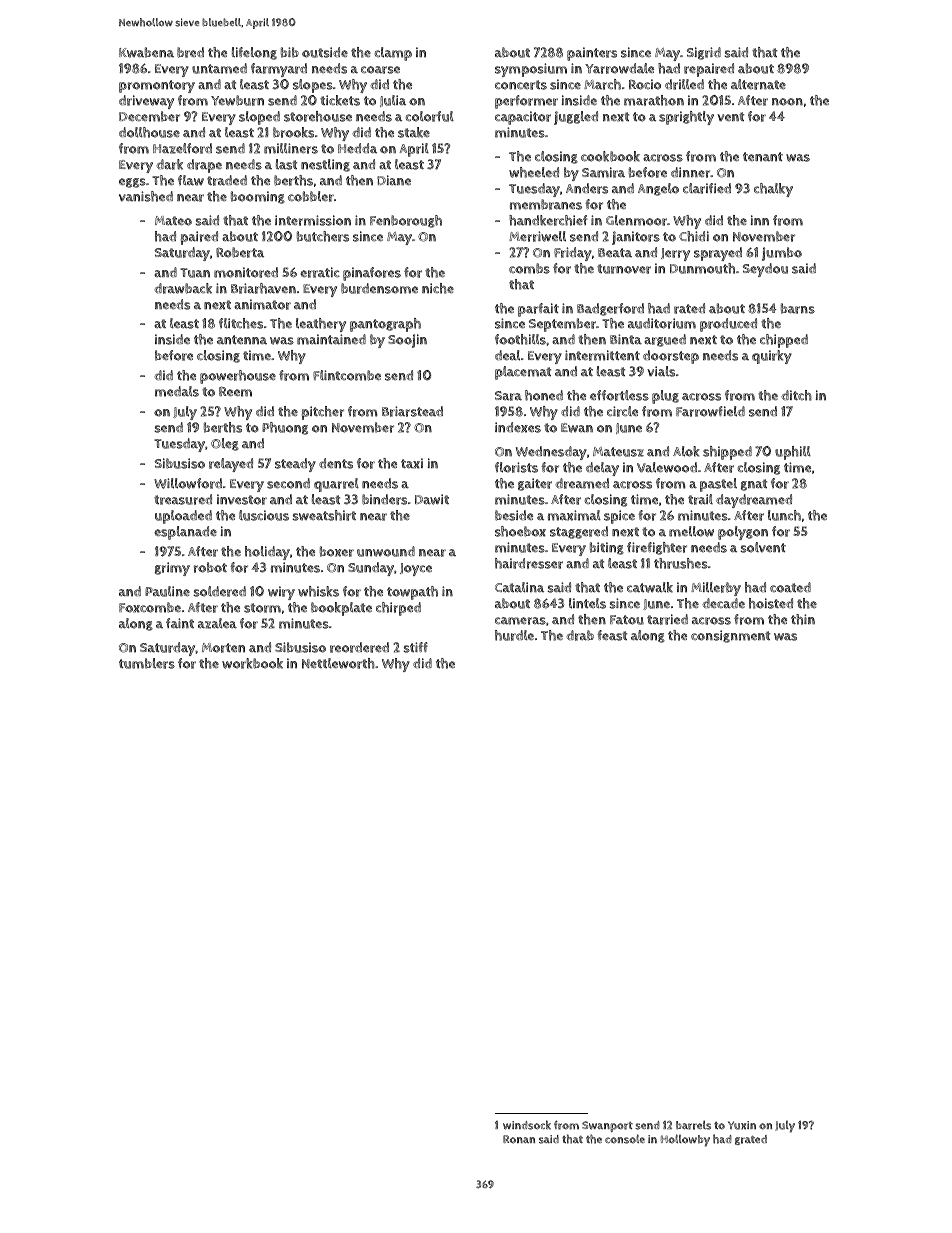  I want to click on slopes, so click(313, 86).
